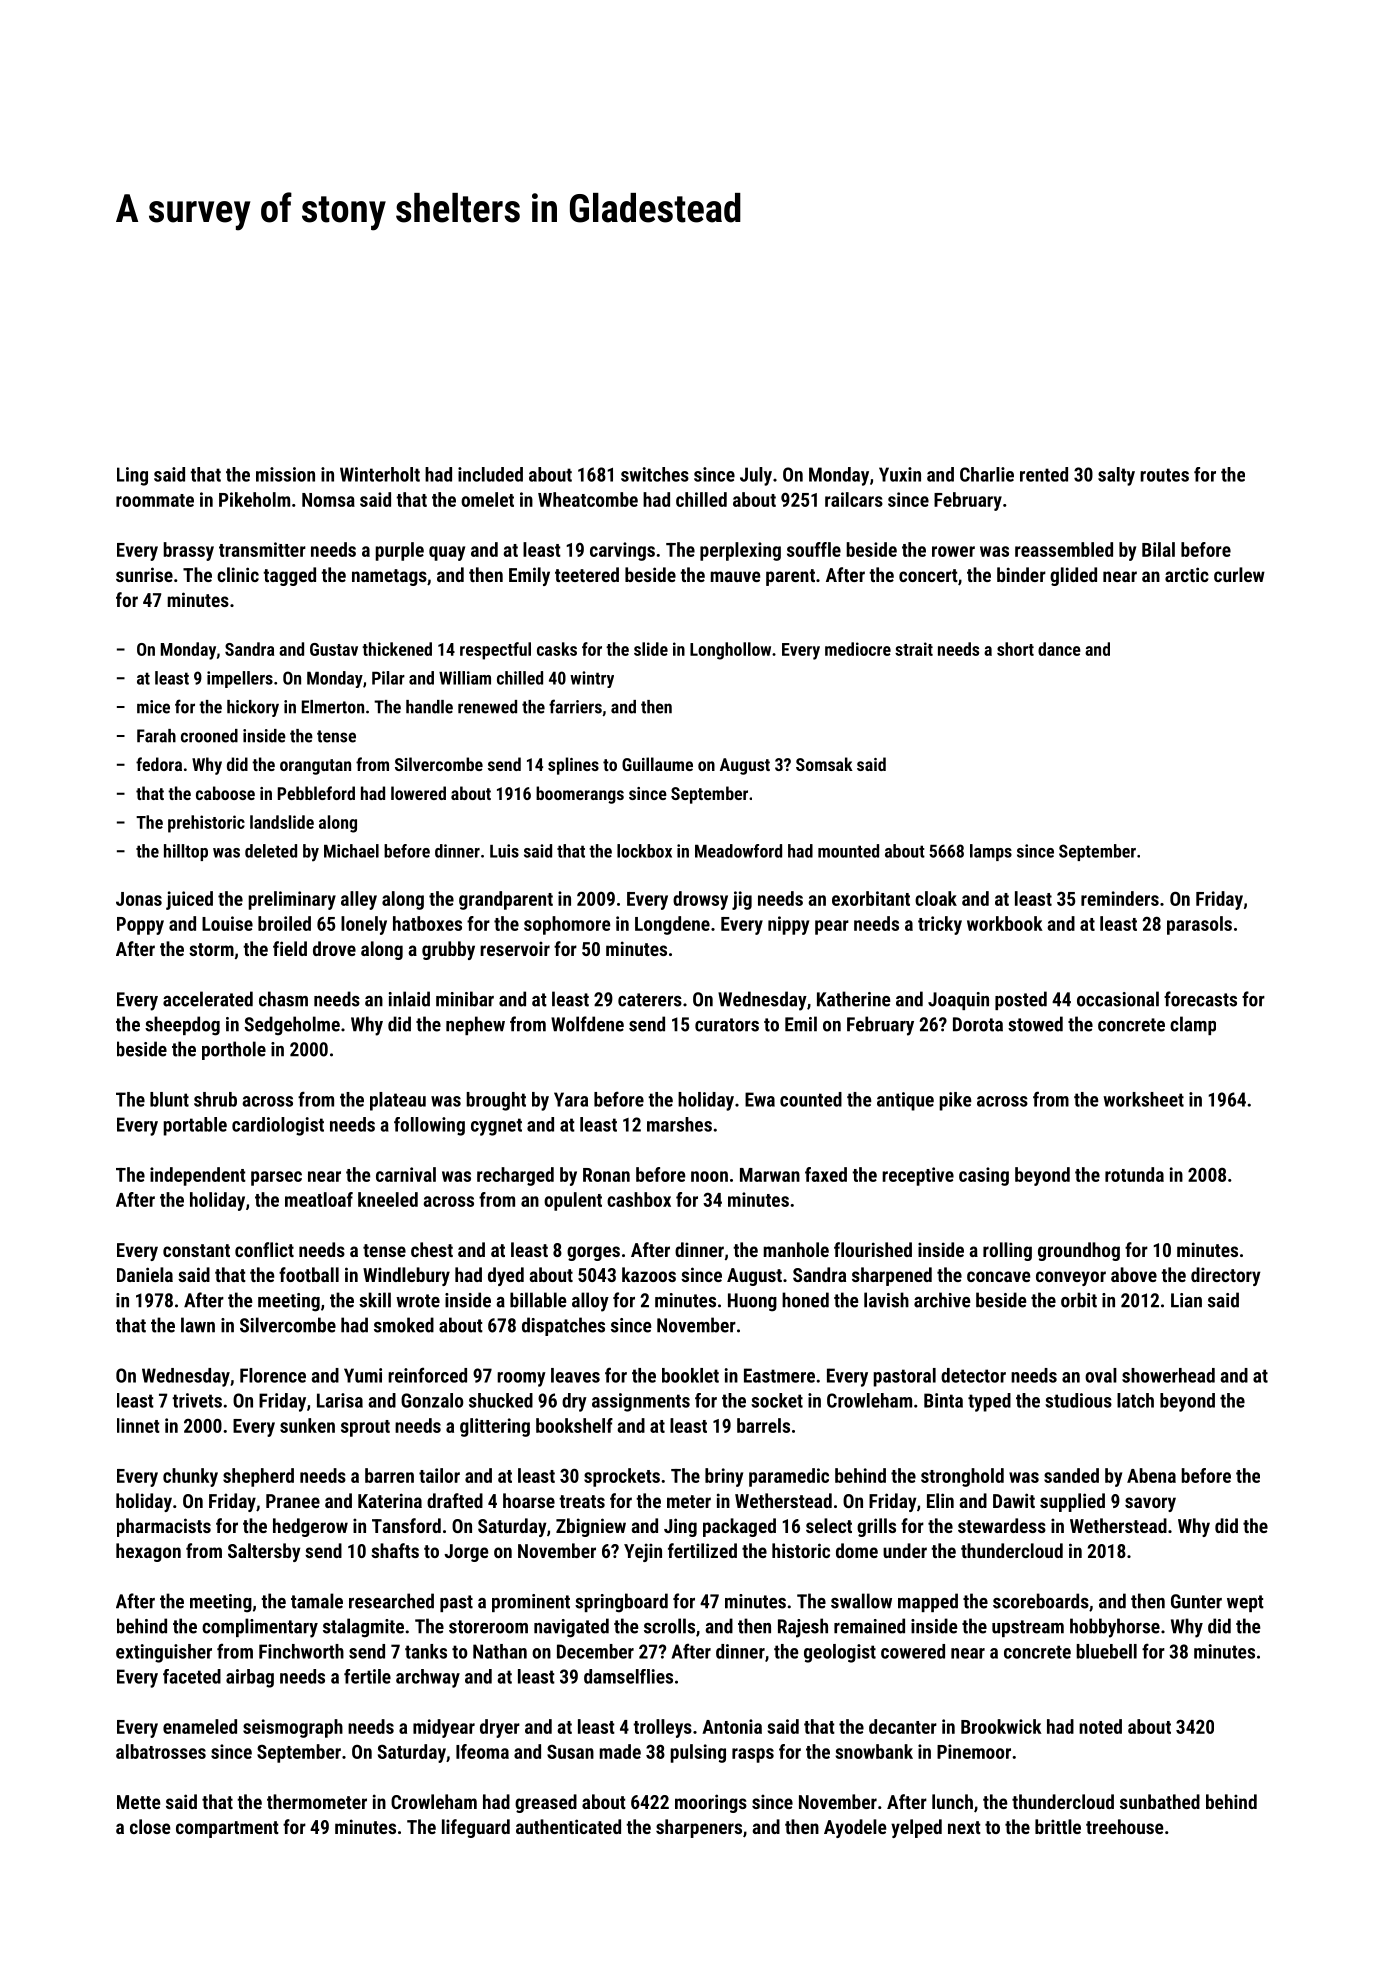 This image has width=1386, height=1969. I want to click on greased, so click(546, 1803).
